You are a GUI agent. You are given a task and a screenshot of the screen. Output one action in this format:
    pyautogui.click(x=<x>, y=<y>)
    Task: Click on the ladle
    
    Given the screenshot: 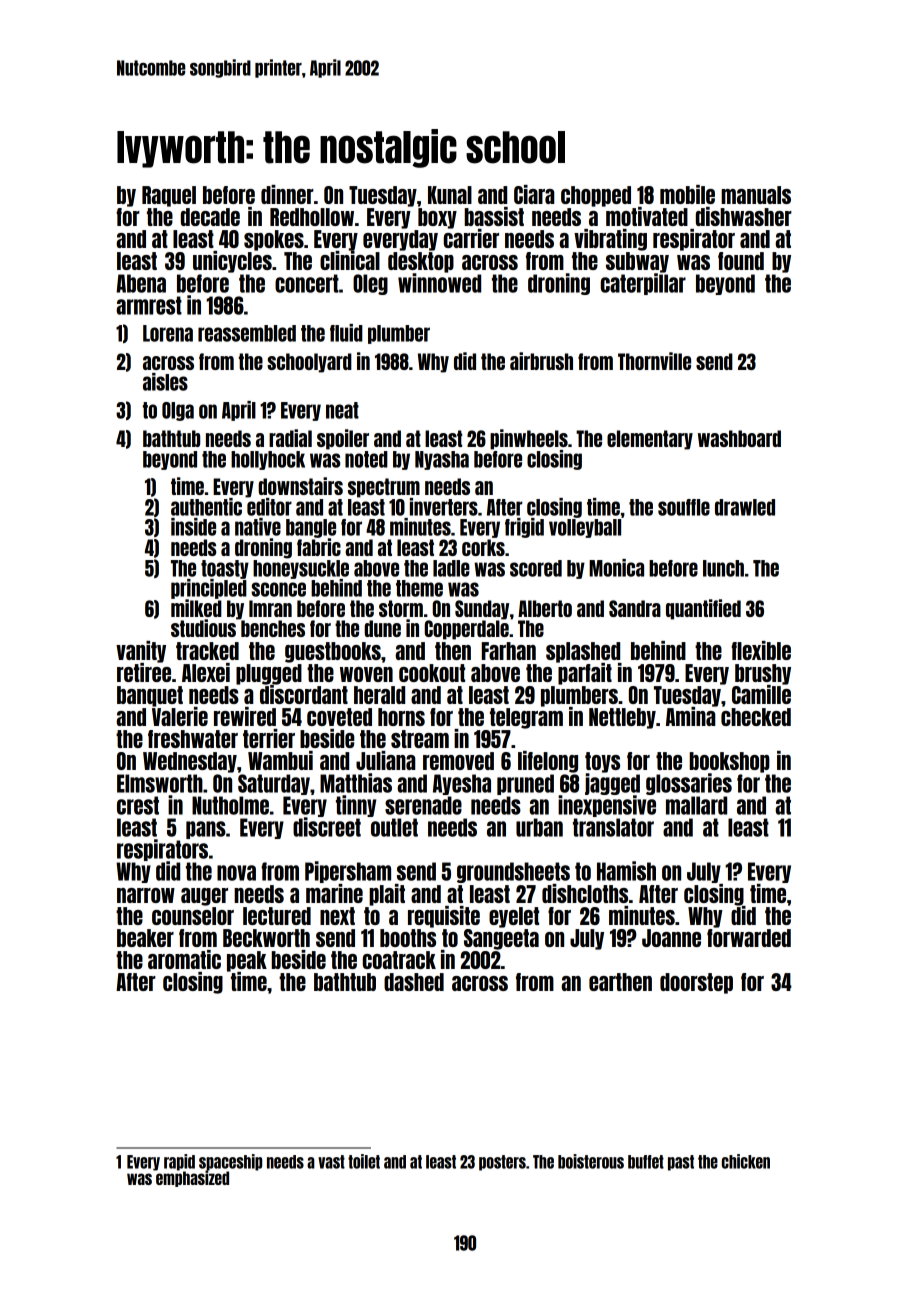 What is the action you would take?
    pyautogui.click(x=451, y=568)
